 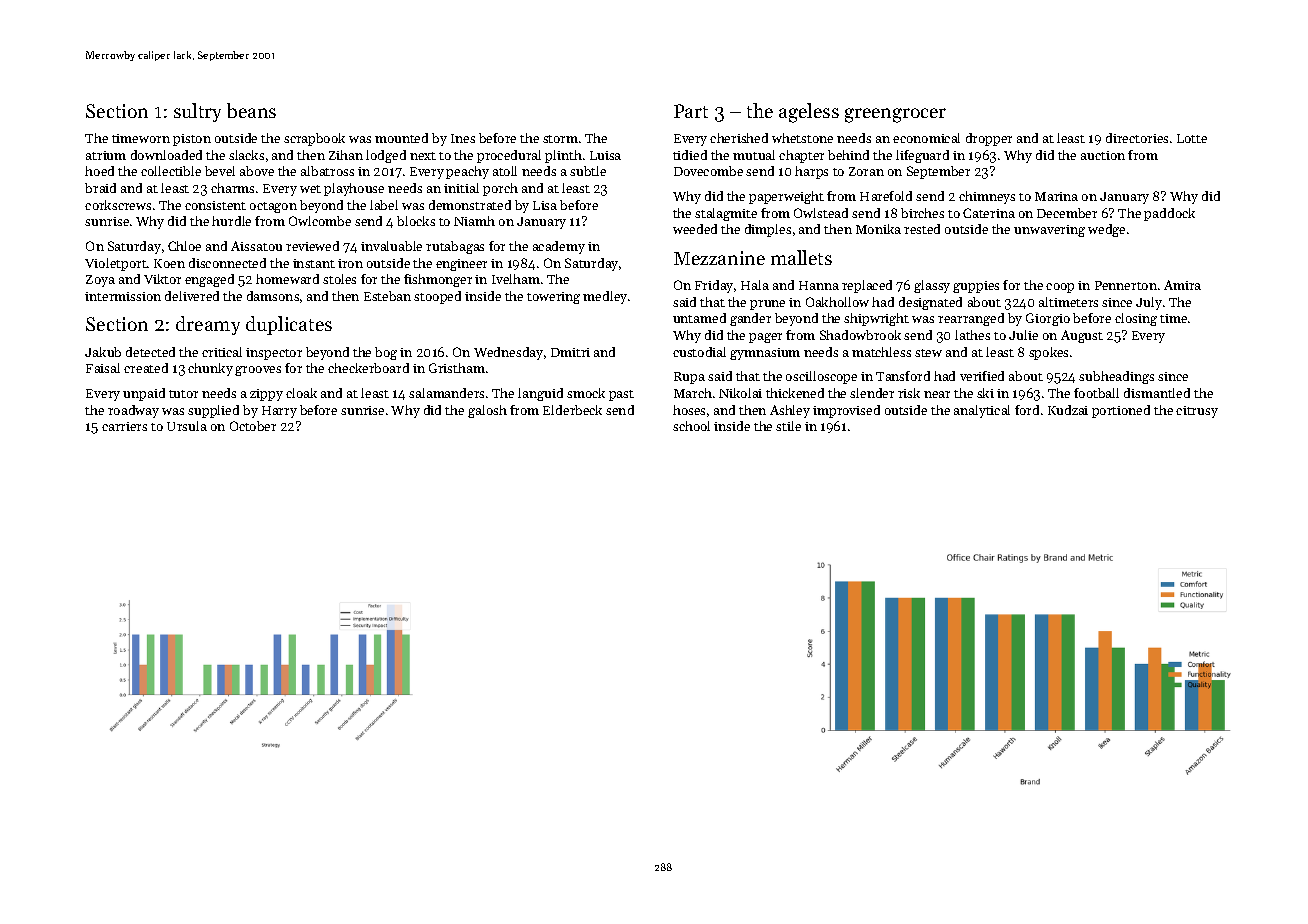 What do you see at coordinates (227, 263) in the page?
I see `disconnected` at bounding box center [227, 263].
